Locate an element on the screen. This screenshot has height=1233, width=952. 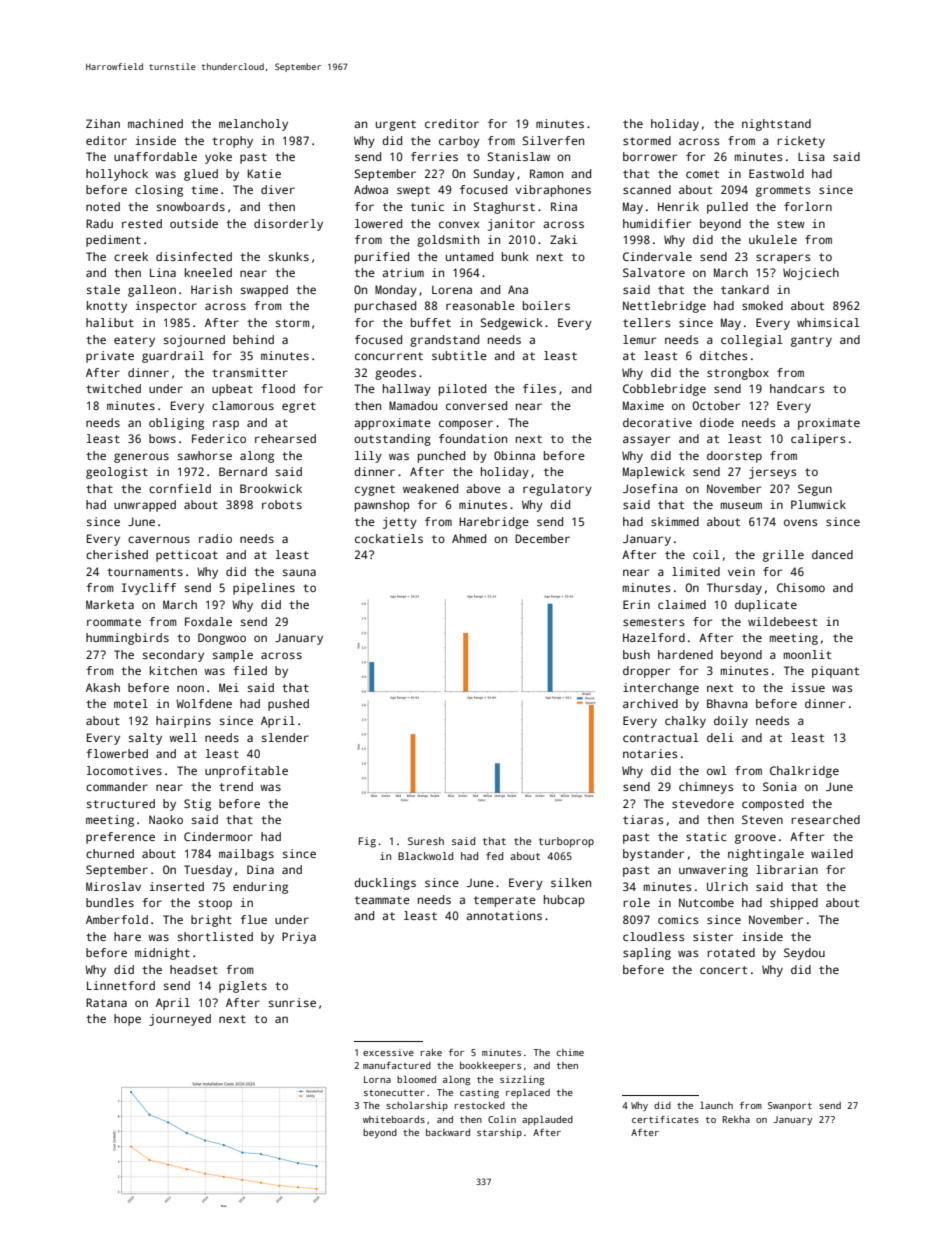
Suresh is located at coordinates (426, 841).
